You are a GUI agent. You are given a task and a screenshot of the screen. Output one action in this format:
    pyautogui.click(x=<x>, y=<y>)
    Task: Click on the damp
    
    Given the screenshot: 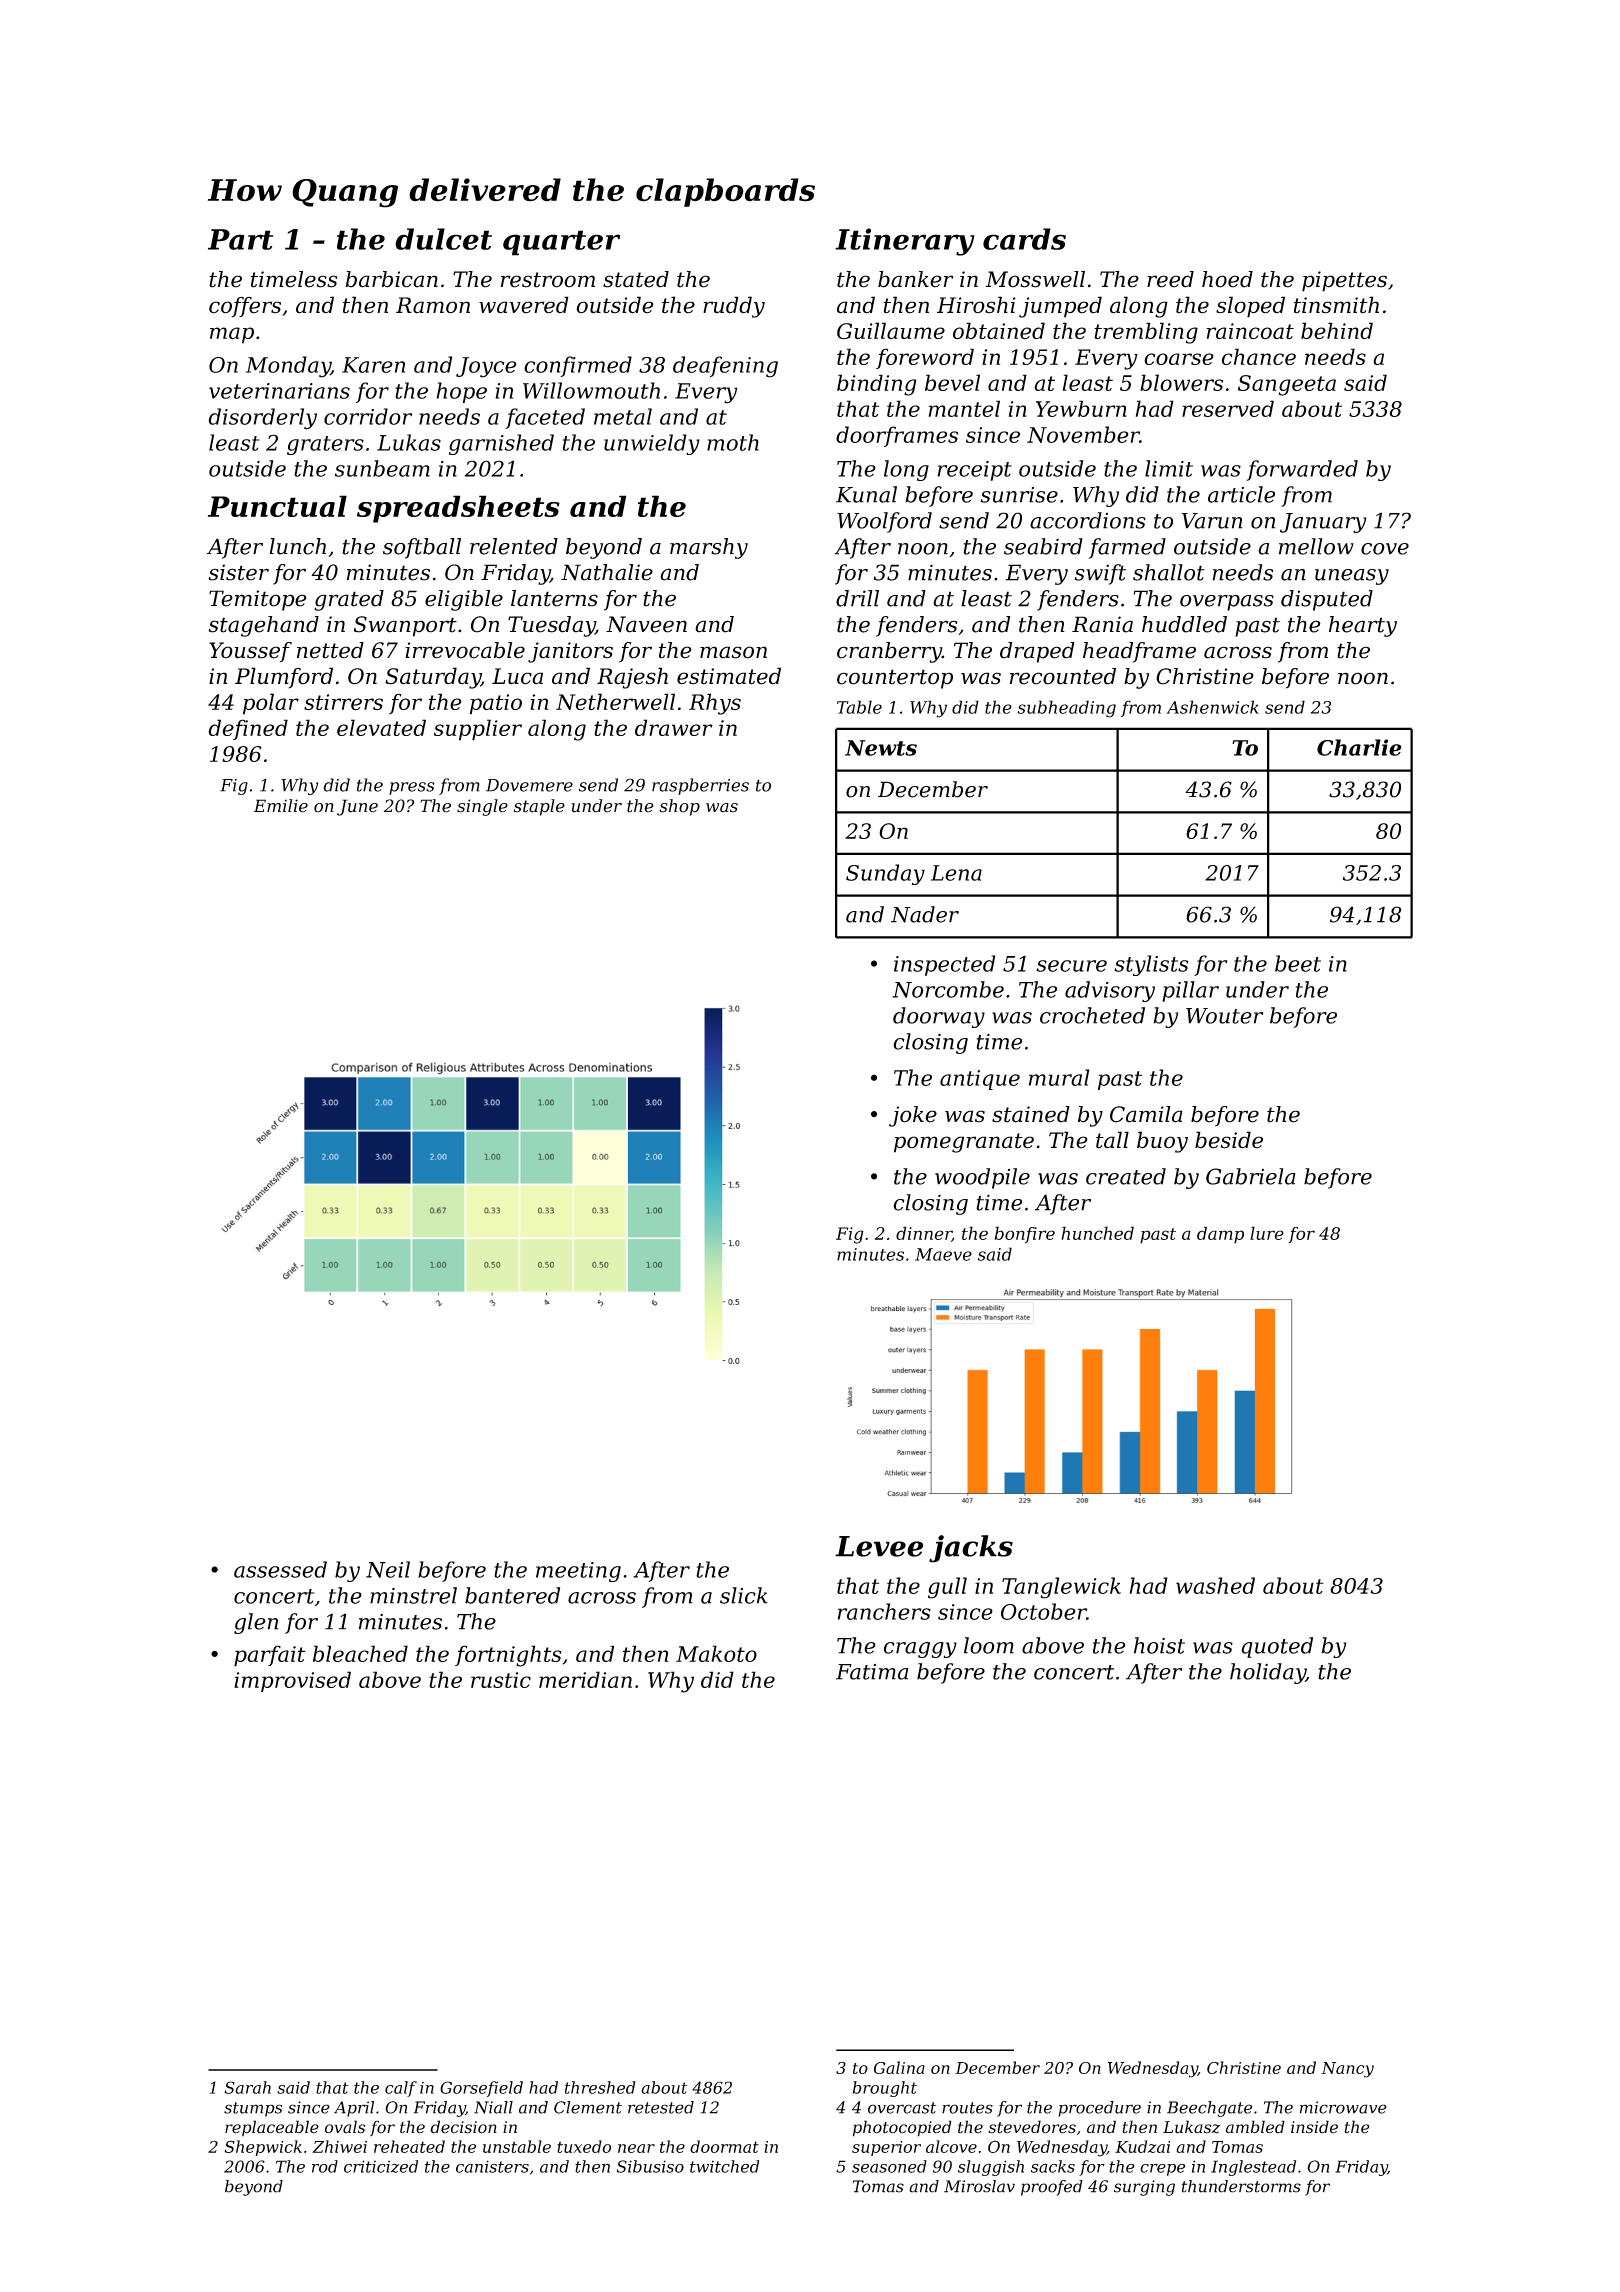 What is the action you would take?
    pyautogui.click(x=1220, y=1235)
